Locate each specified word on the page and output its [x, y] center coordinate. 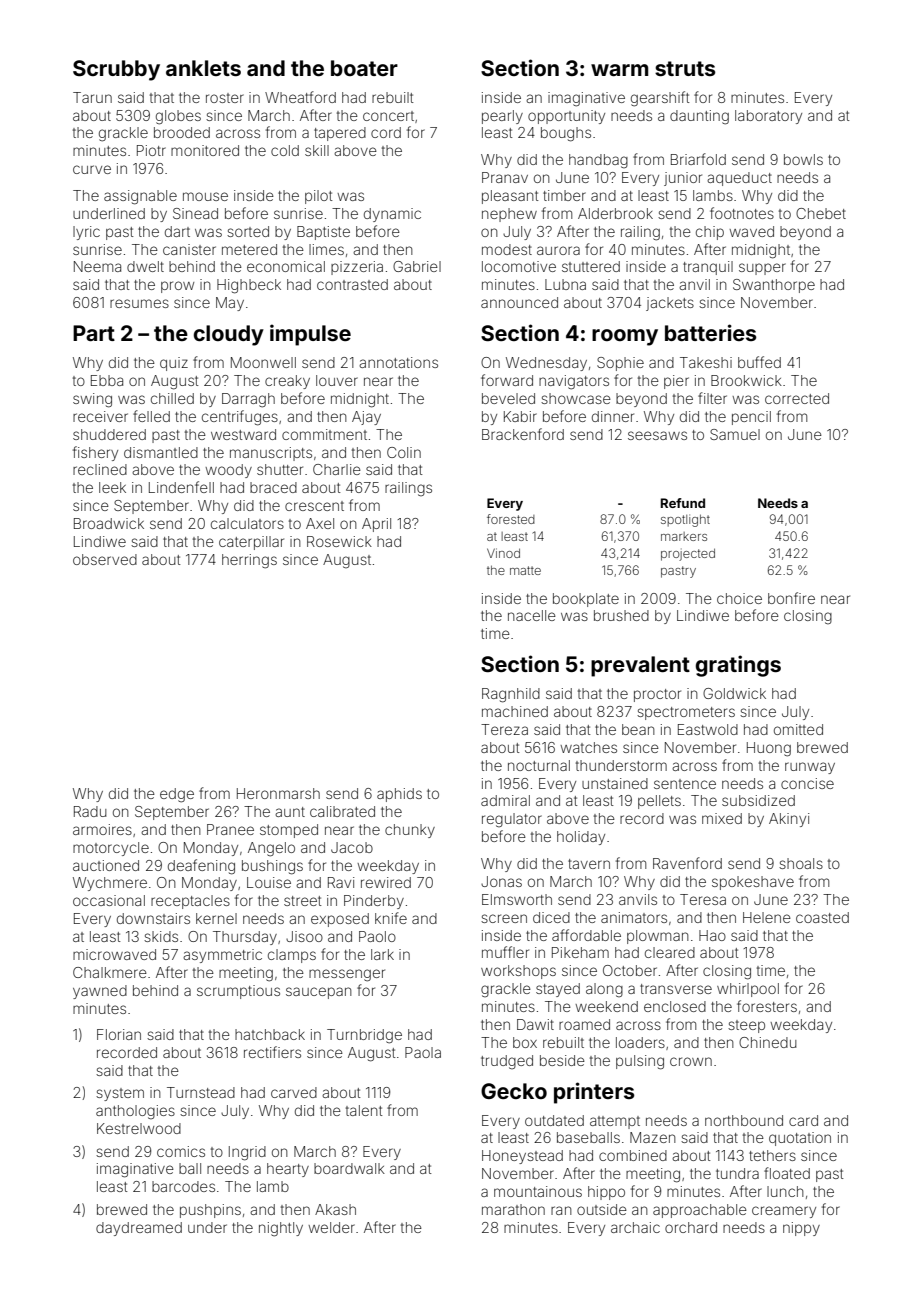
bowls [803, 159]
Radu [90, 811]
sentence [685, 784]
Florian [119, 1034]
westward [243, 434]
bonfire [791, 598]
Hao [712, 935]
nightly [281, 1229]
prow [177, 287]
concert [388, 116]
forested [511, 519]
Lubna [565, 284]
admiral [505, 800]
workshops [518, 972]
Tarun [92, 97]
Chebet [821, 213]
